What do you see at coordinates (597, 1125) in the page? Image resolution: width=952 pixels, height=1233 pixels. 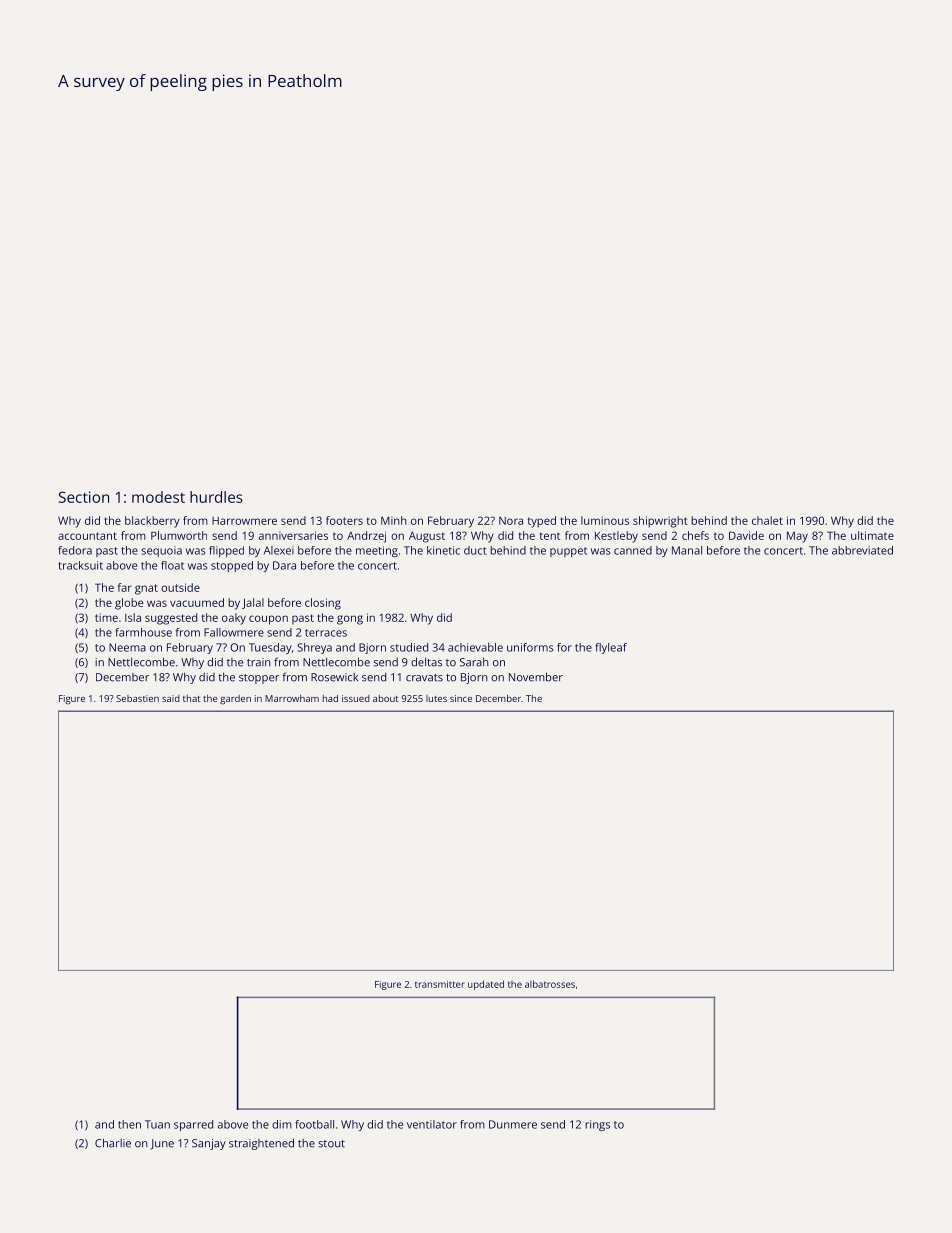 I see `rings` at bounding box center [597, 1125].
